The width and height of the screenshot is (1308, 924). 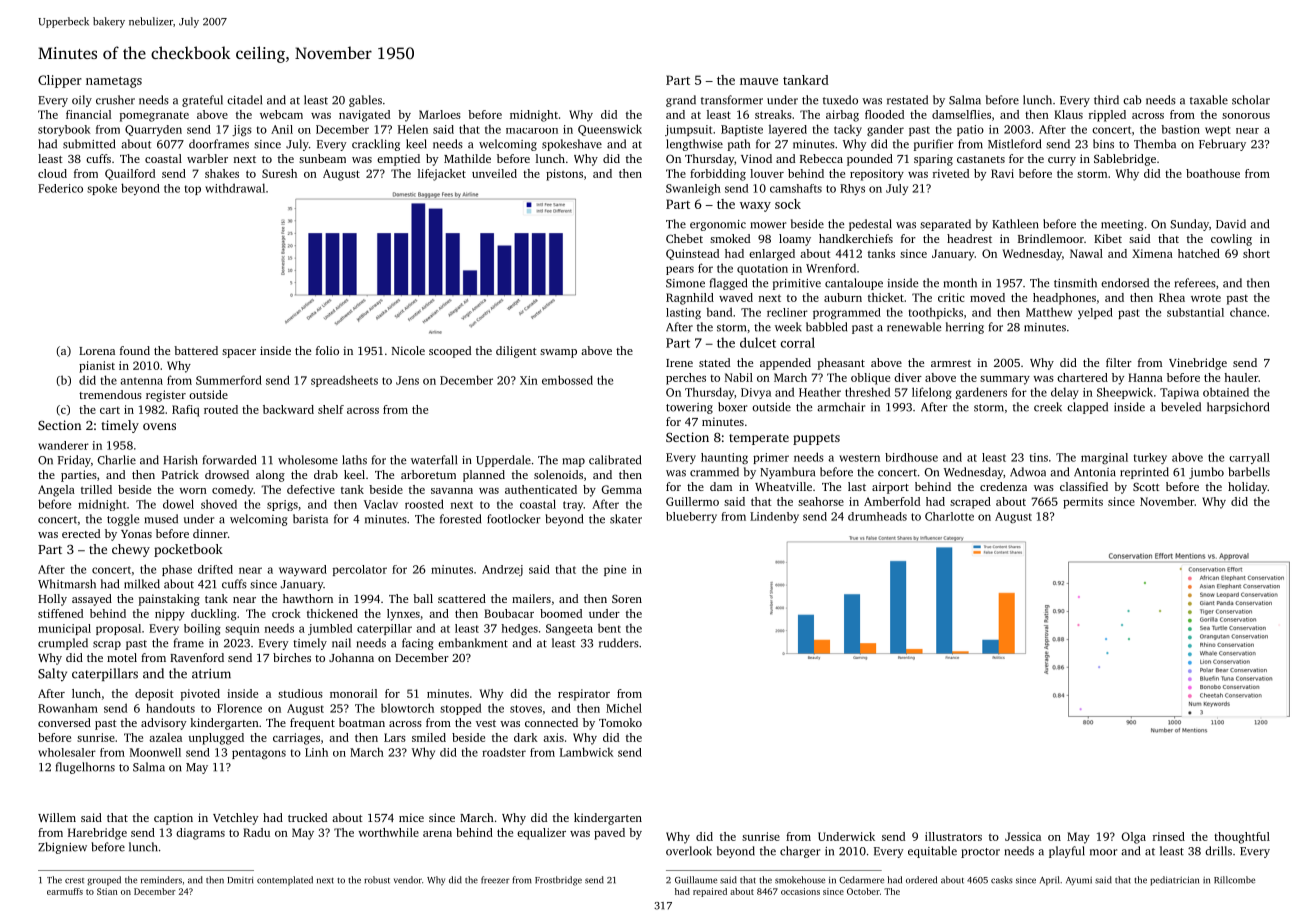 I want to click on Quinstead, so click(x=692, y=254).
